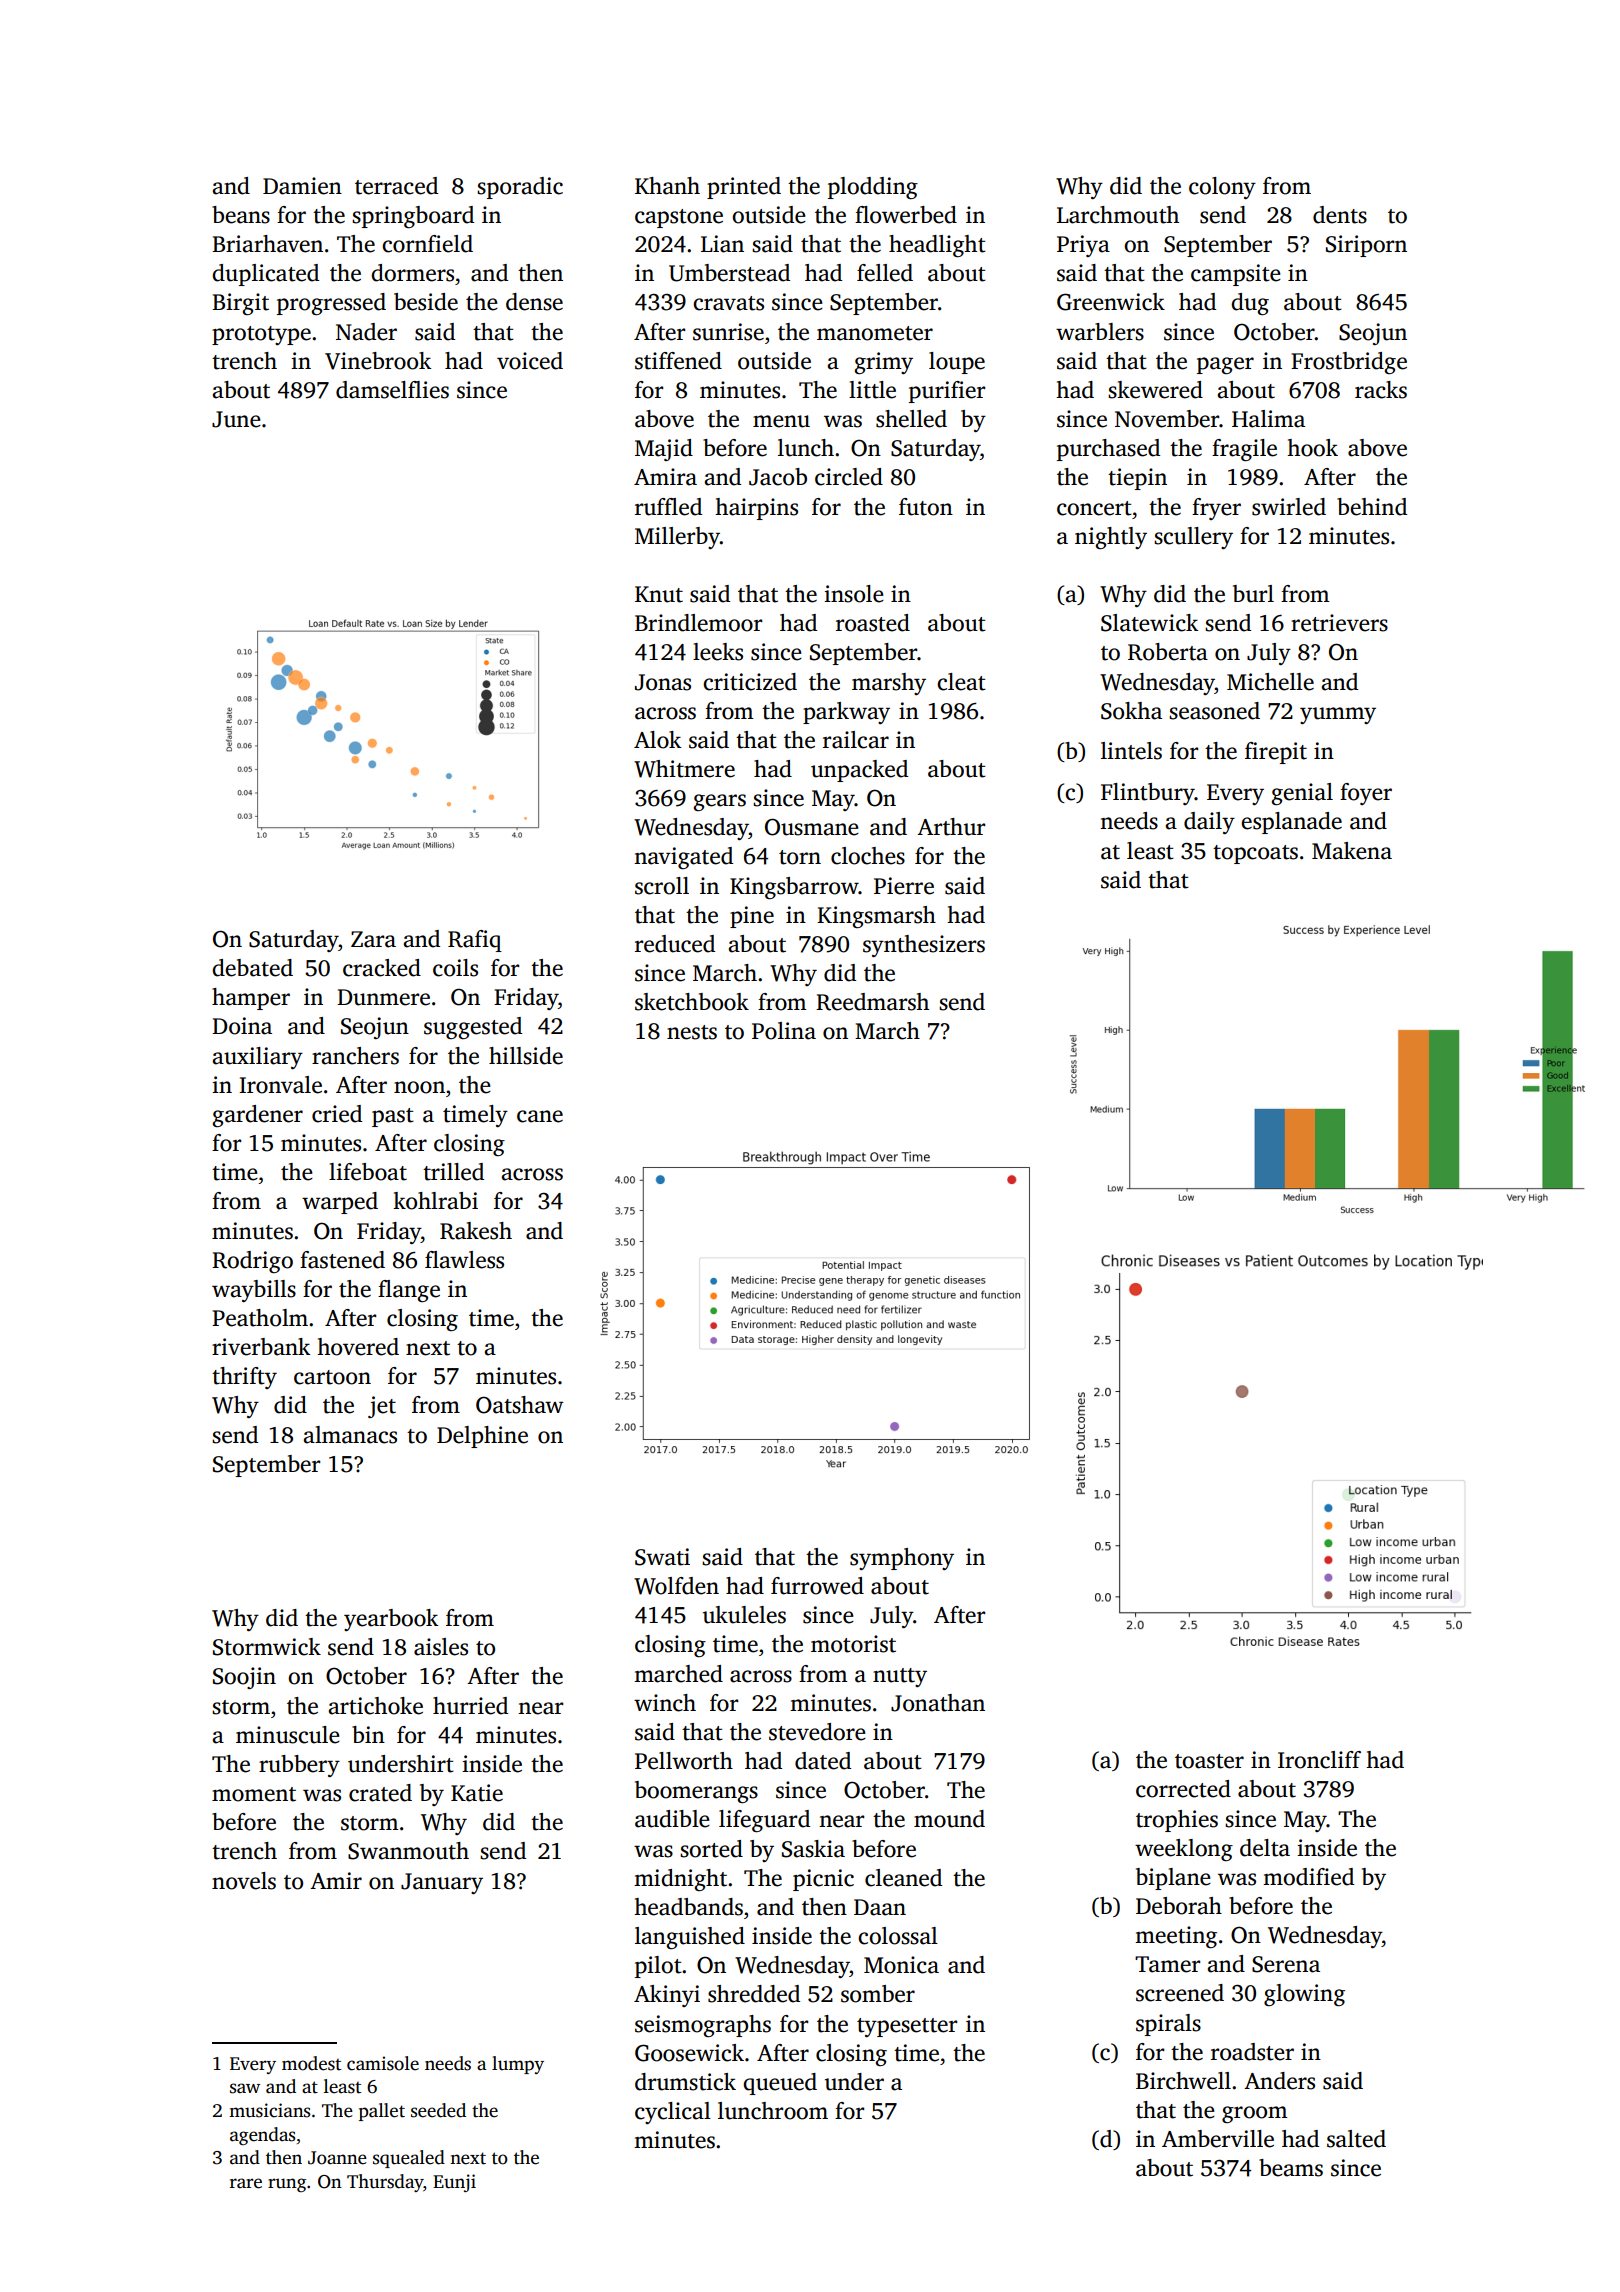  What do you see at coordinates (454, 2183) in the screenshot?
I see `Eunji` at bounding box center [454, 2183].
